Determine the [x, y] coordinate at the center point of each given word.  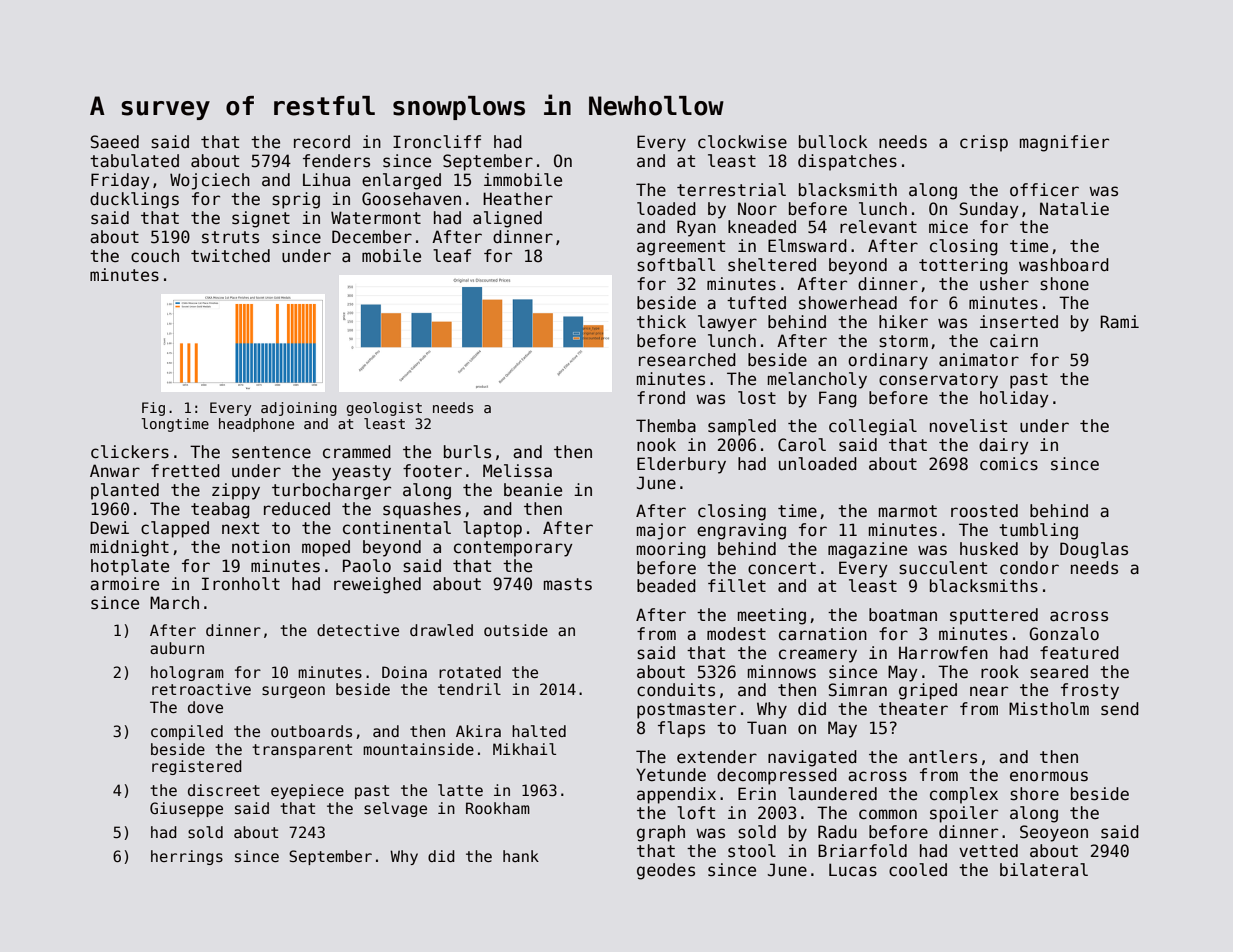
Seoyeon [1054, 833]
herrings [187, 857]
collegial [873, 427]
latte [460, 790]
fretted [185, 471]
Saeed [114, 142]
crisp [984, 143]
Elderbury [681, 465]
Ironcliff [437, 142]
